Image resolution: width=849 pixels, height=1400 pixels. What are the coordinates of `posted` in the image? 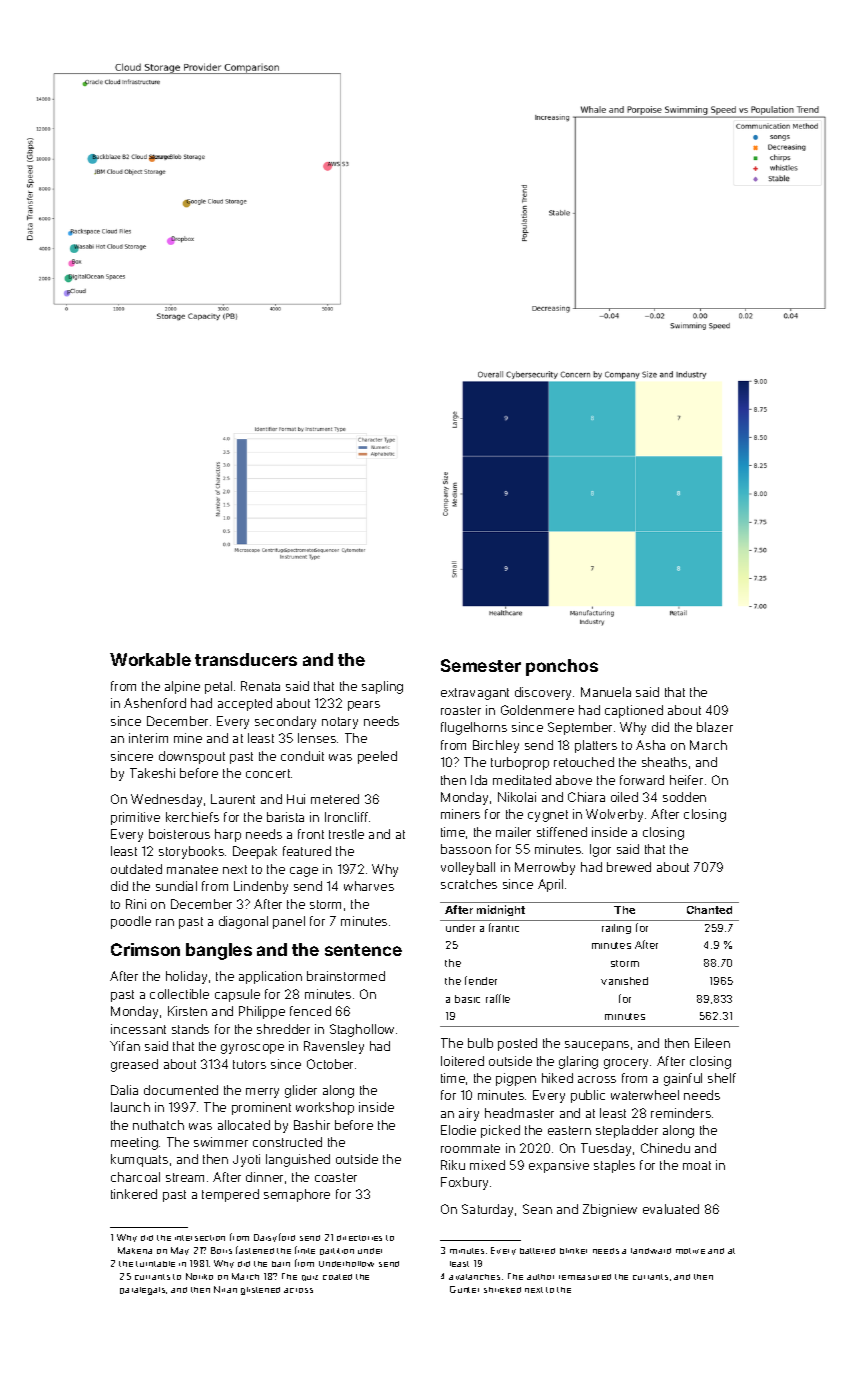 It's located at (517, 1044).
